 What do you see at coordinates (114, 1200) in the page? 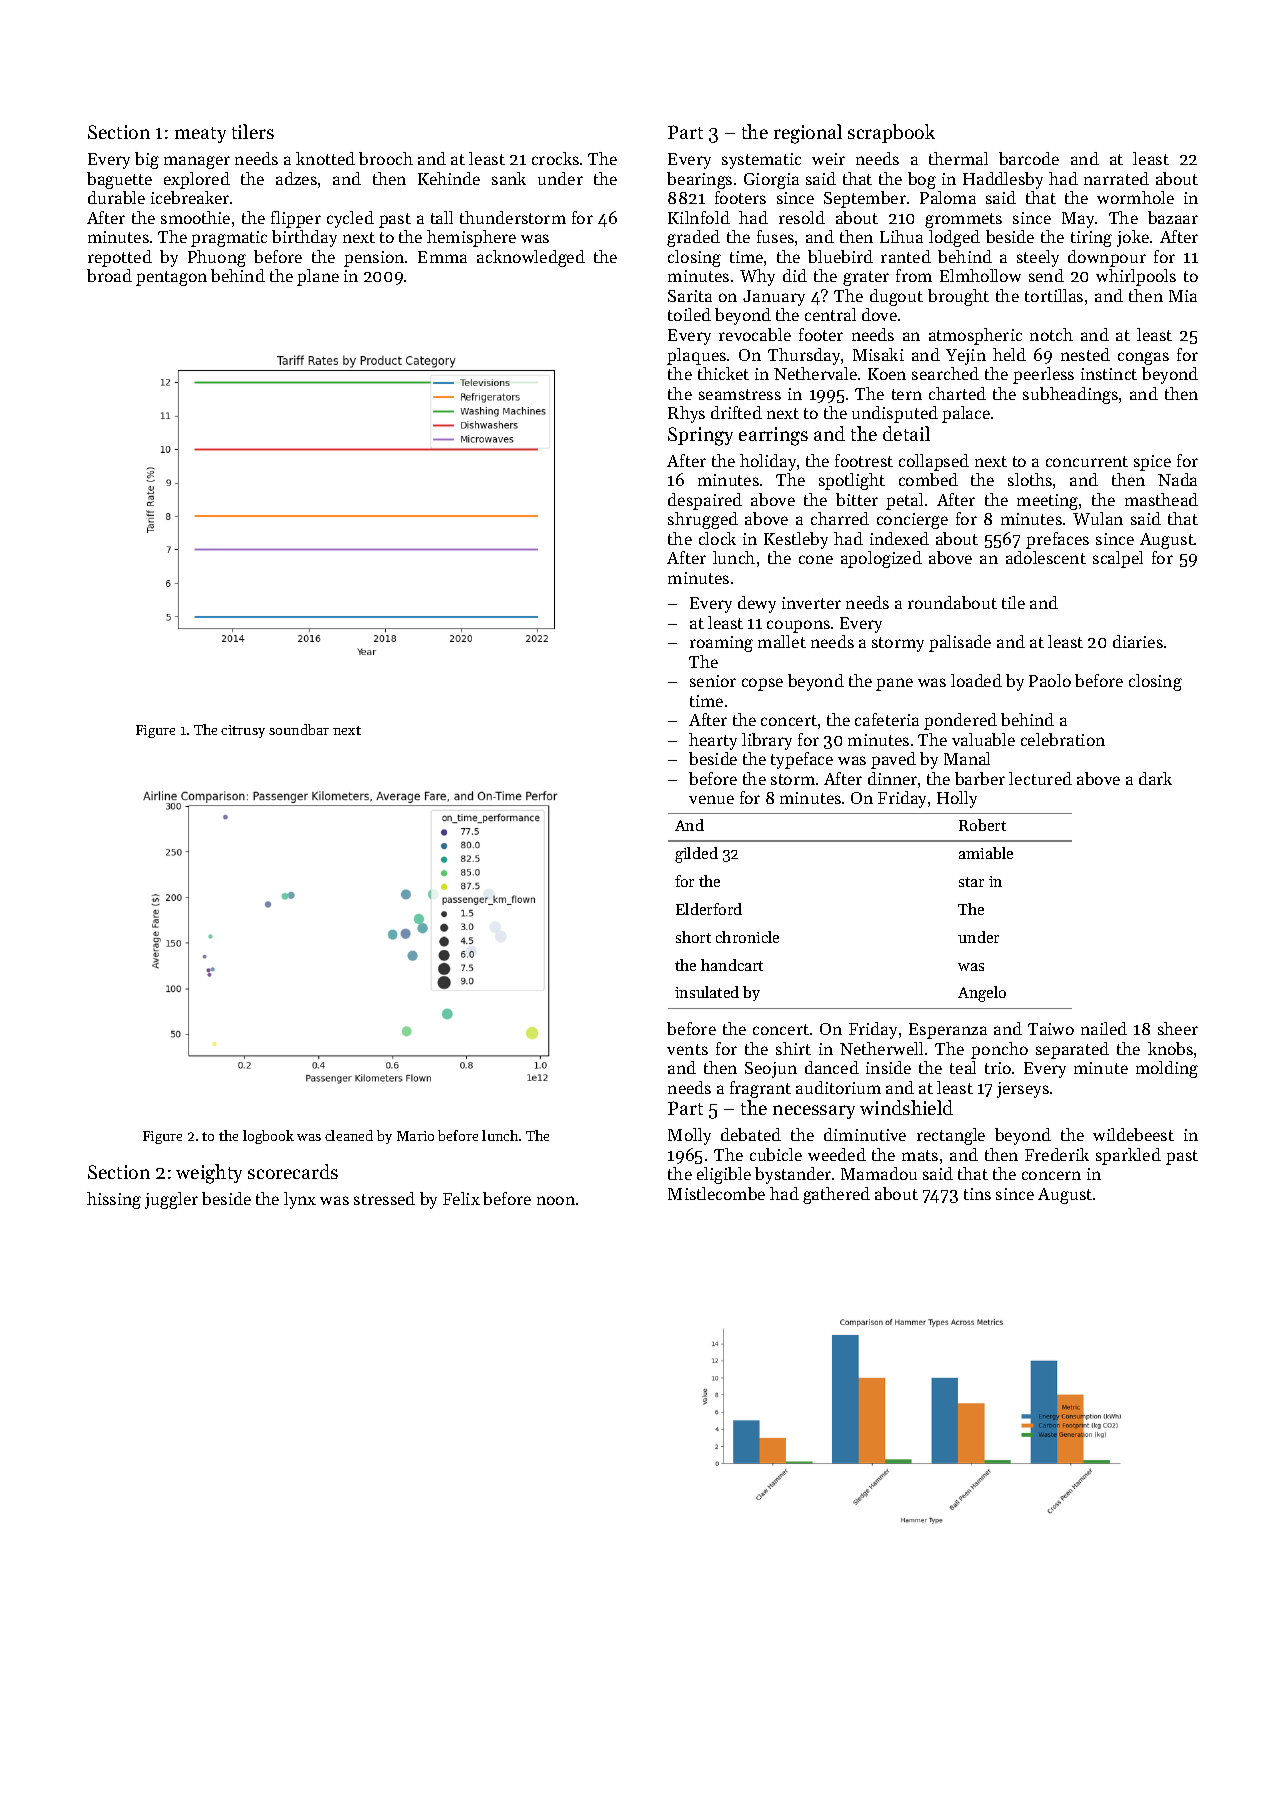
I see `hissing` at bounding box center [114, 1200].
